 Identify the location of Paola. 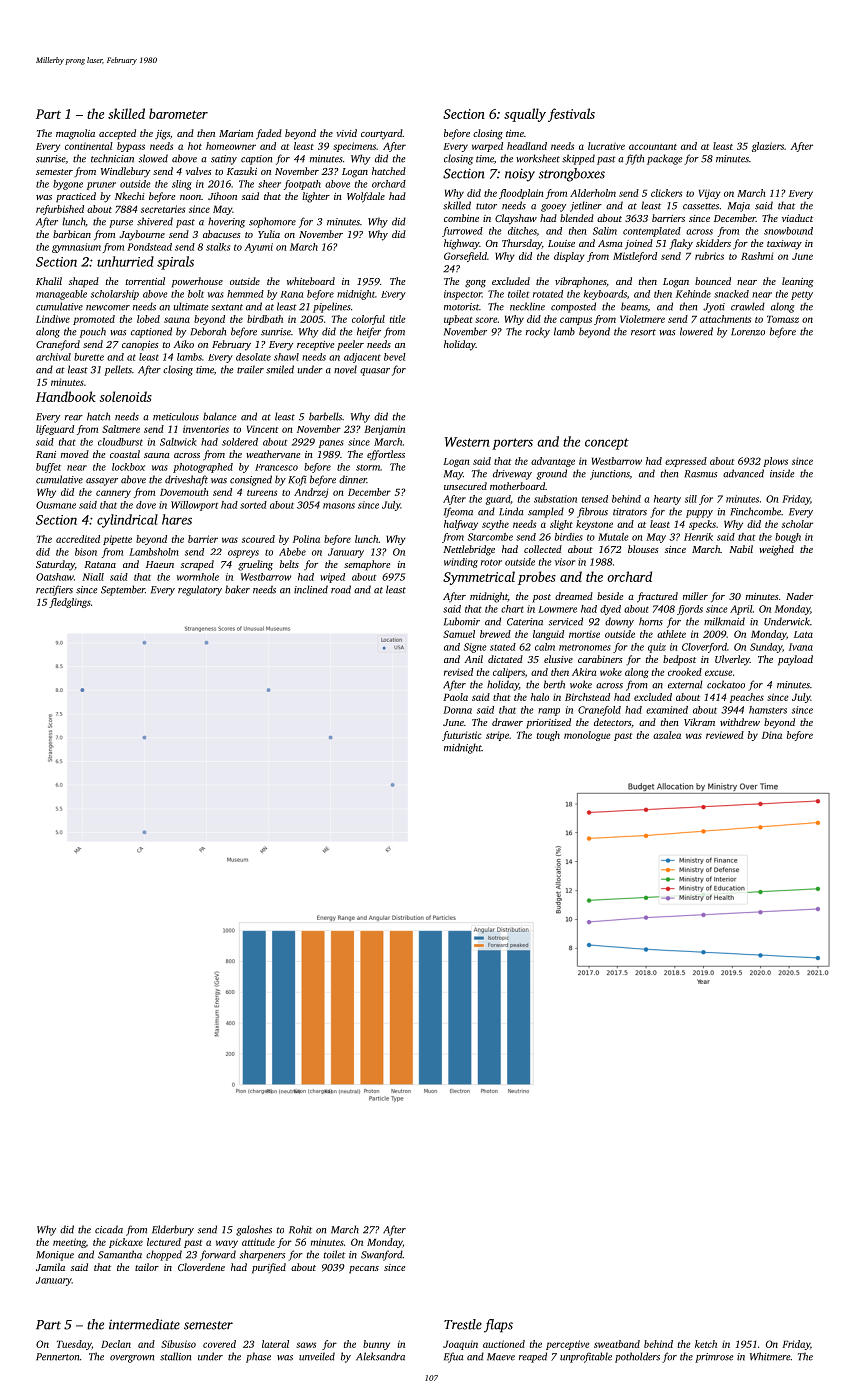
(455, 697).
